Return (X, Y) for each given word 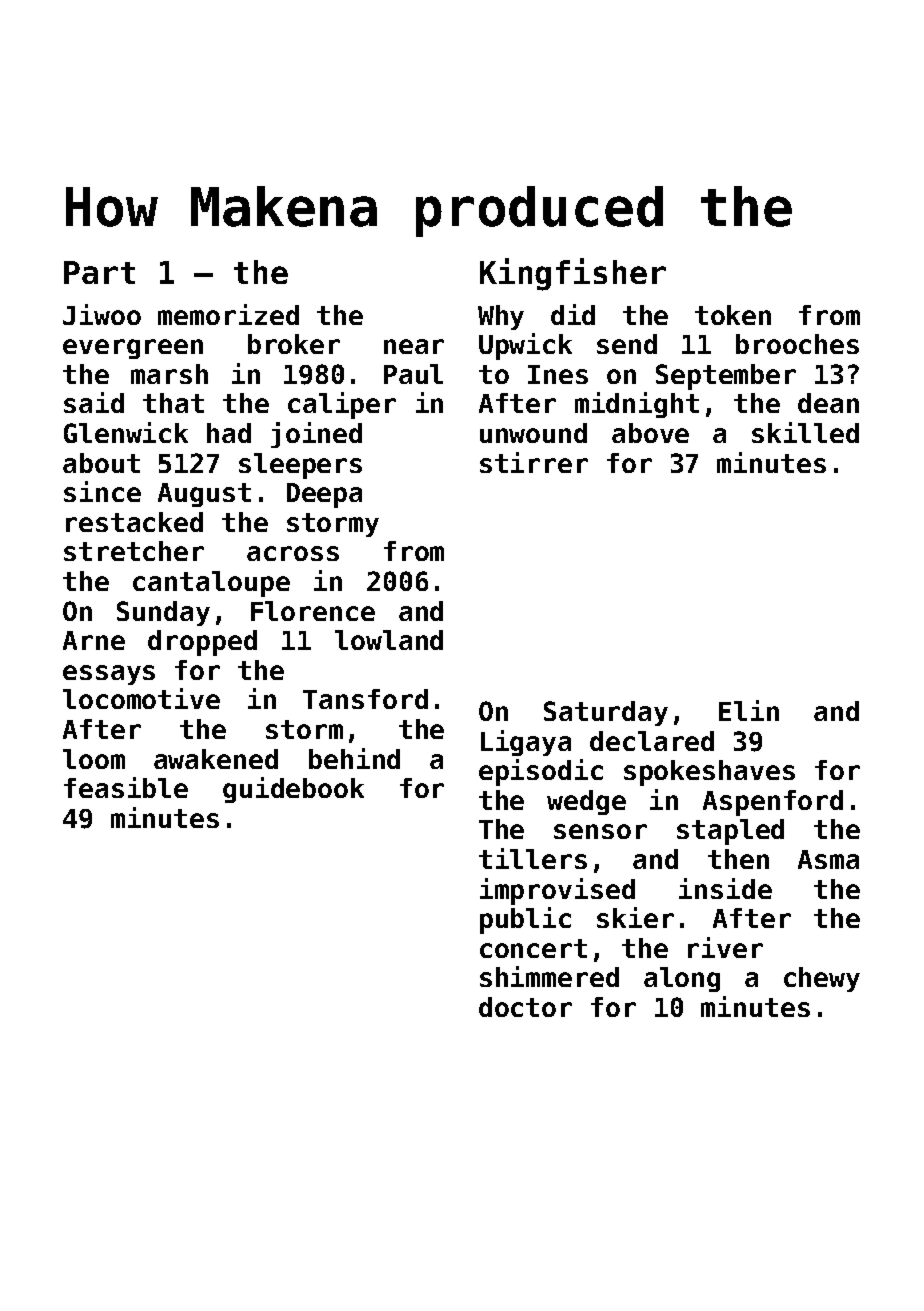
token (733, 315)
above (650, 433)
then (738, 859)
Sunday (163, 613)
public (525, 920)
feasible (126, 787)
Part (99, 272)
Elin (749, 710)
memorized (228, 314)
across (293, 553)
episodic (541, 772)
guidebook (293, 790)
